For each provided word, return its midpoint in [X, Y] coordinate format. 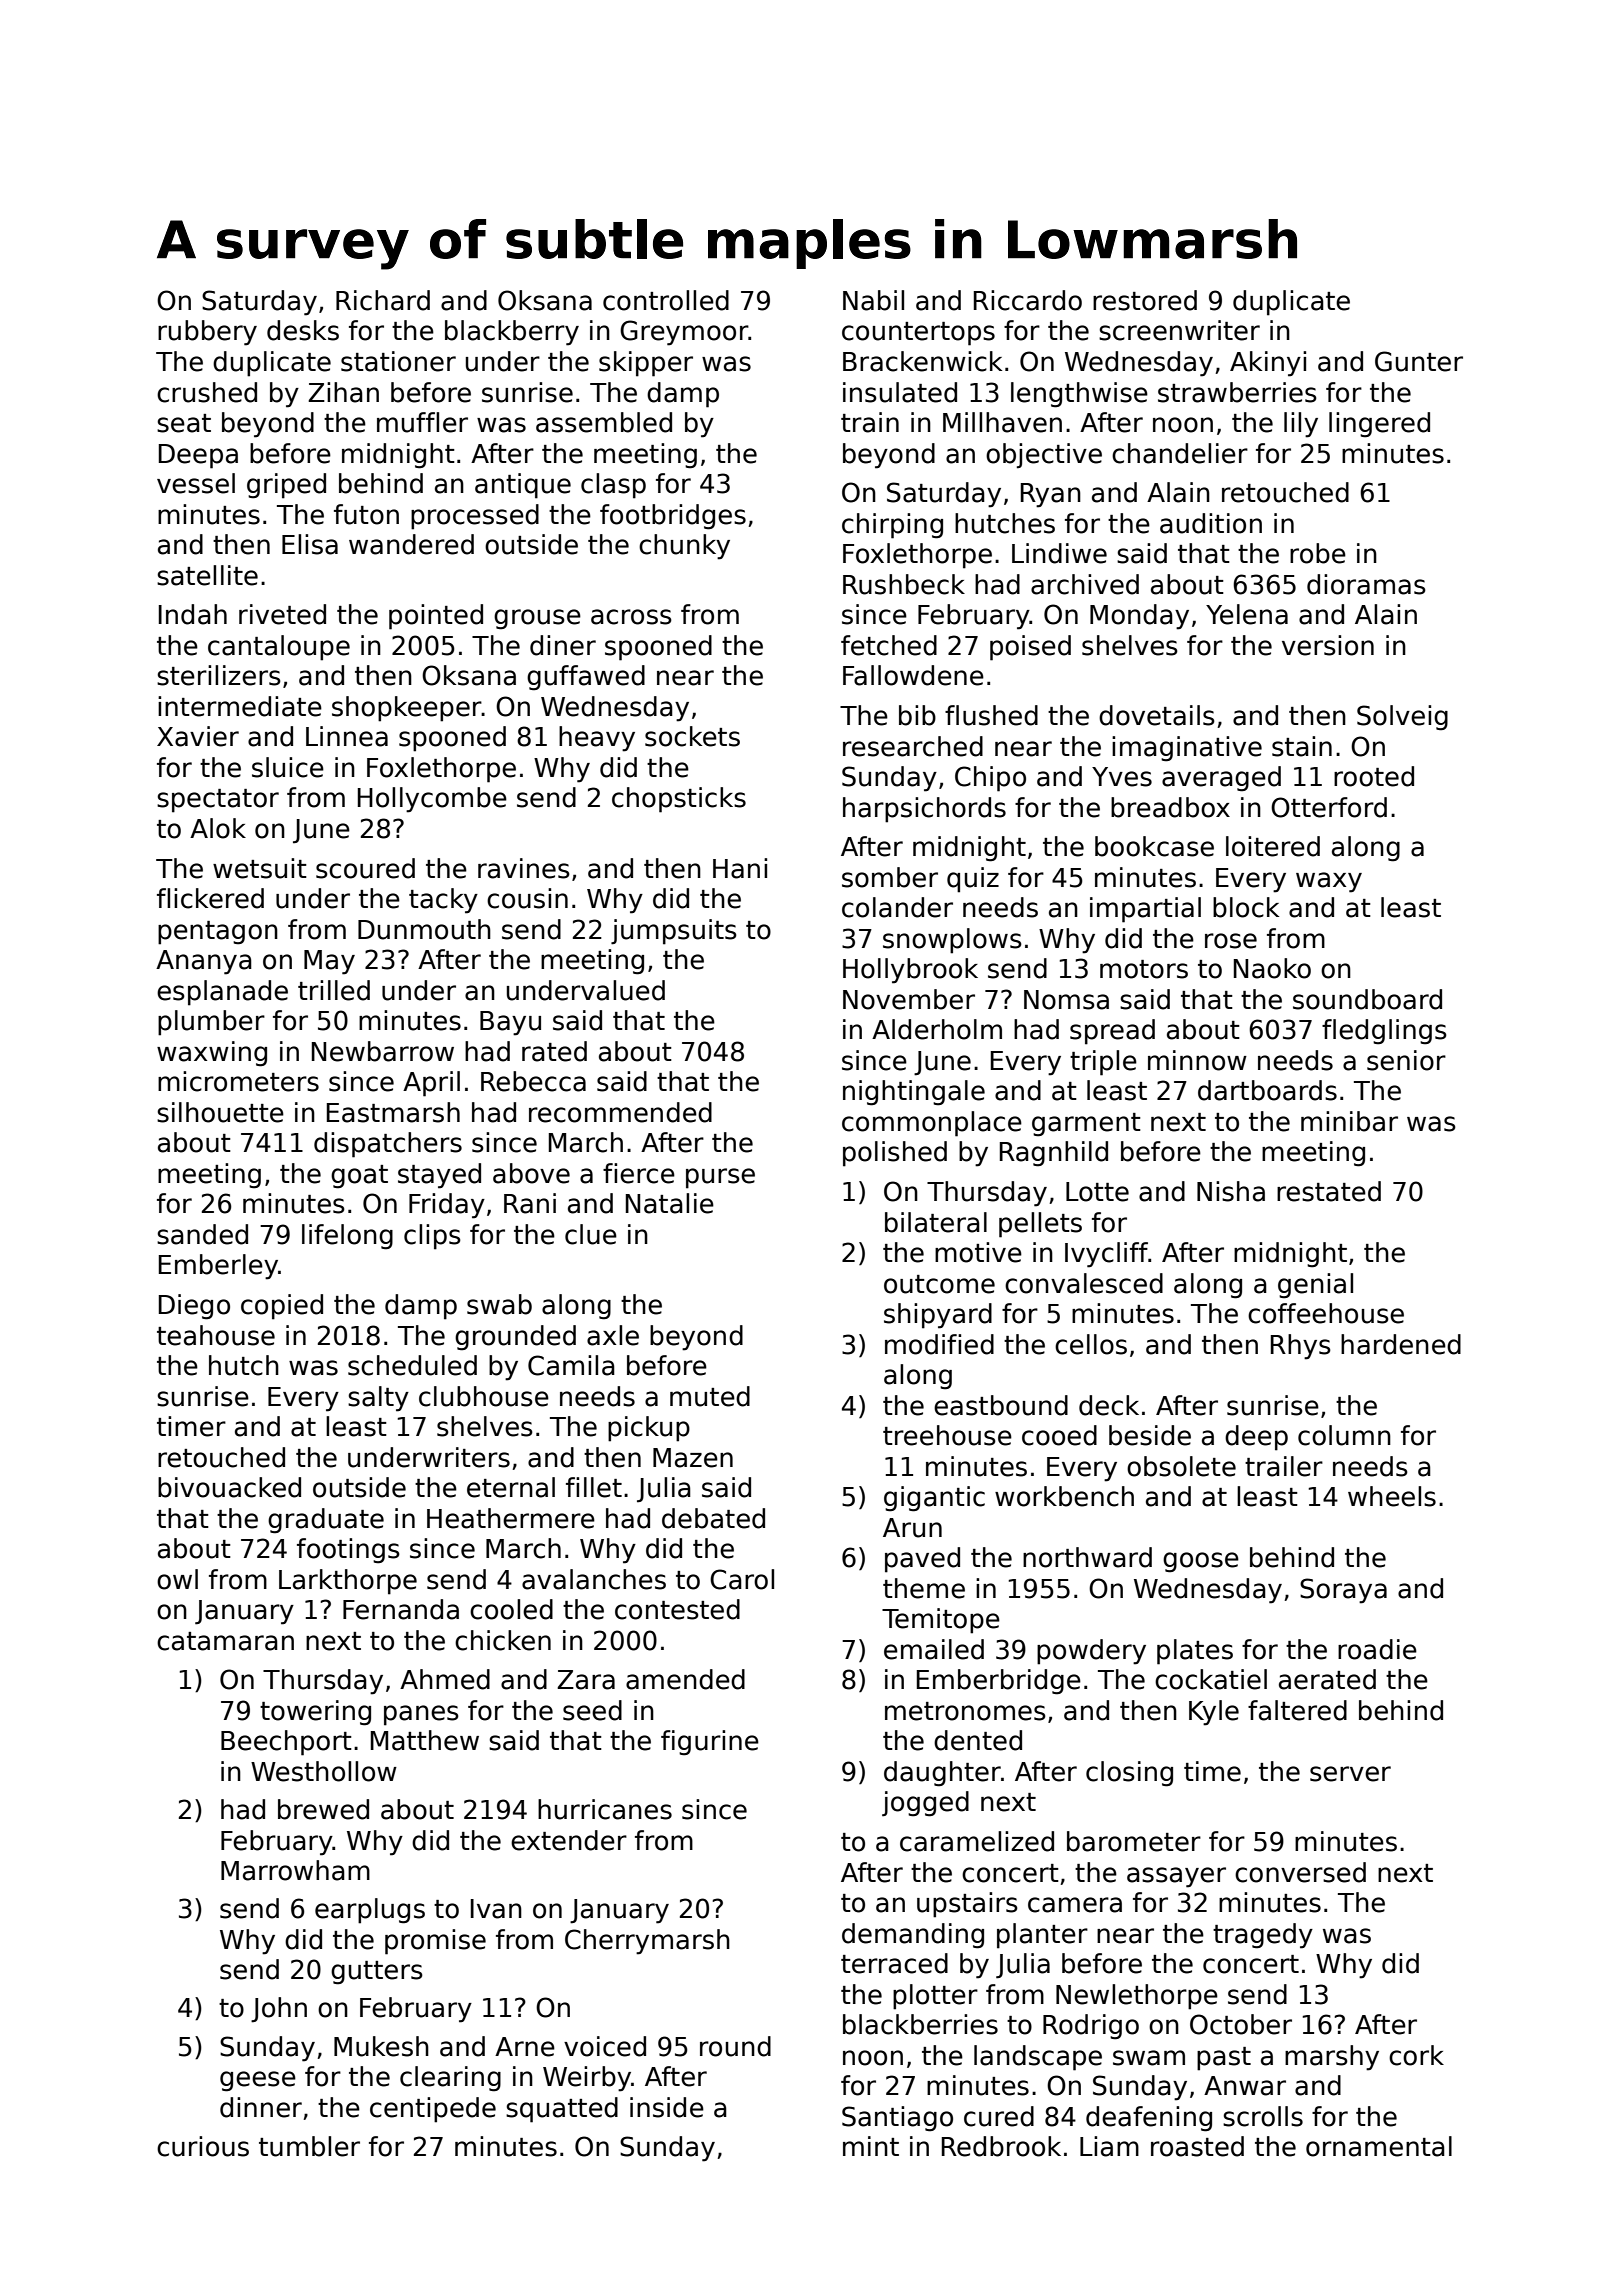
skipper [646, 364]
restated [1329, 1191]
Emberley [218, 1267]
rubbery [207, 333]
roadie [1377, 1649]
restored [1145, 300]
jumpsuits [674, 932]
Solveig [1402, 718]
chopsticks [679, 800]
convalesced [1084, 1283]
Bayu [510, 1023]
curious [203, 2146]
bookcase [1154, 846]
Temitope [941, 1621]
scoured [365, 868]
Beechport [286, 1743]
